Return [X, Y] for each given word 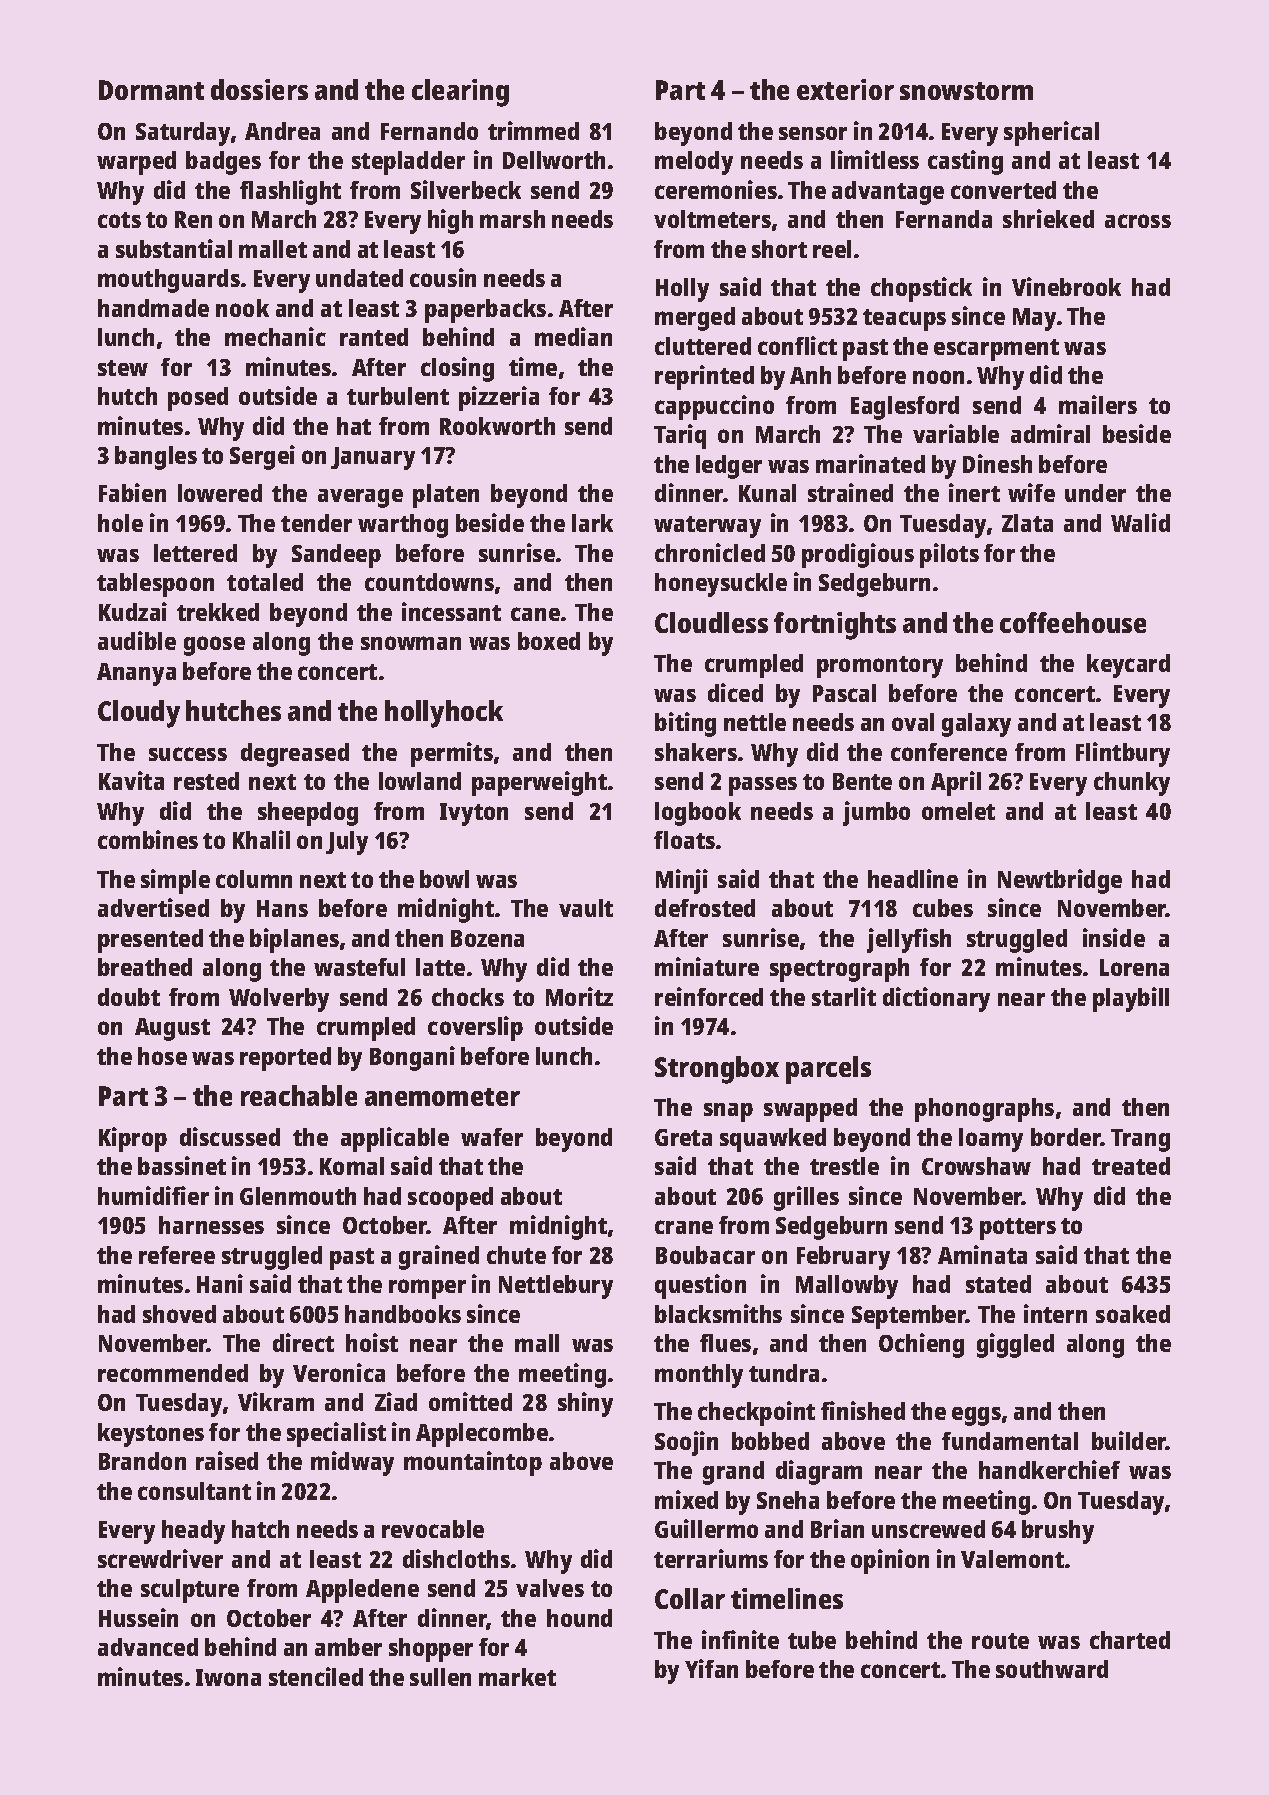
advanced [148, 1647]
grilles [806, 1198]
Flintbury [1123, 754]
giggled [1015, 1345]
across [1138, 221]
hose [162, 1056]
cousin [443, 277]
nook [242, 308]
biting [685, 724]
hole [120, 523]
